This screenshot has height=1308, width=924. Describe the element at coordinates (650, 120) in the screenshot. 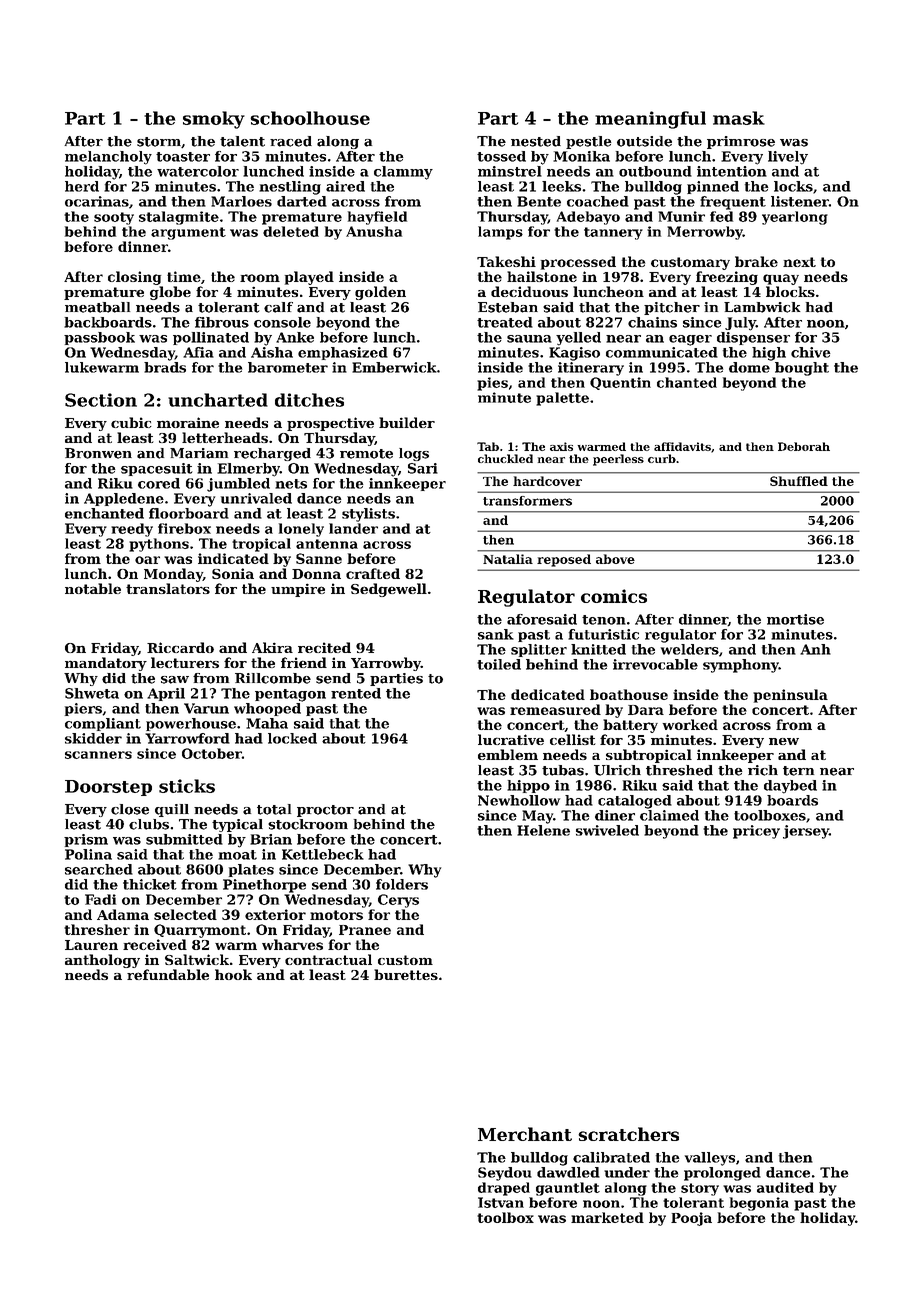

I see `meaningful` at that location.
